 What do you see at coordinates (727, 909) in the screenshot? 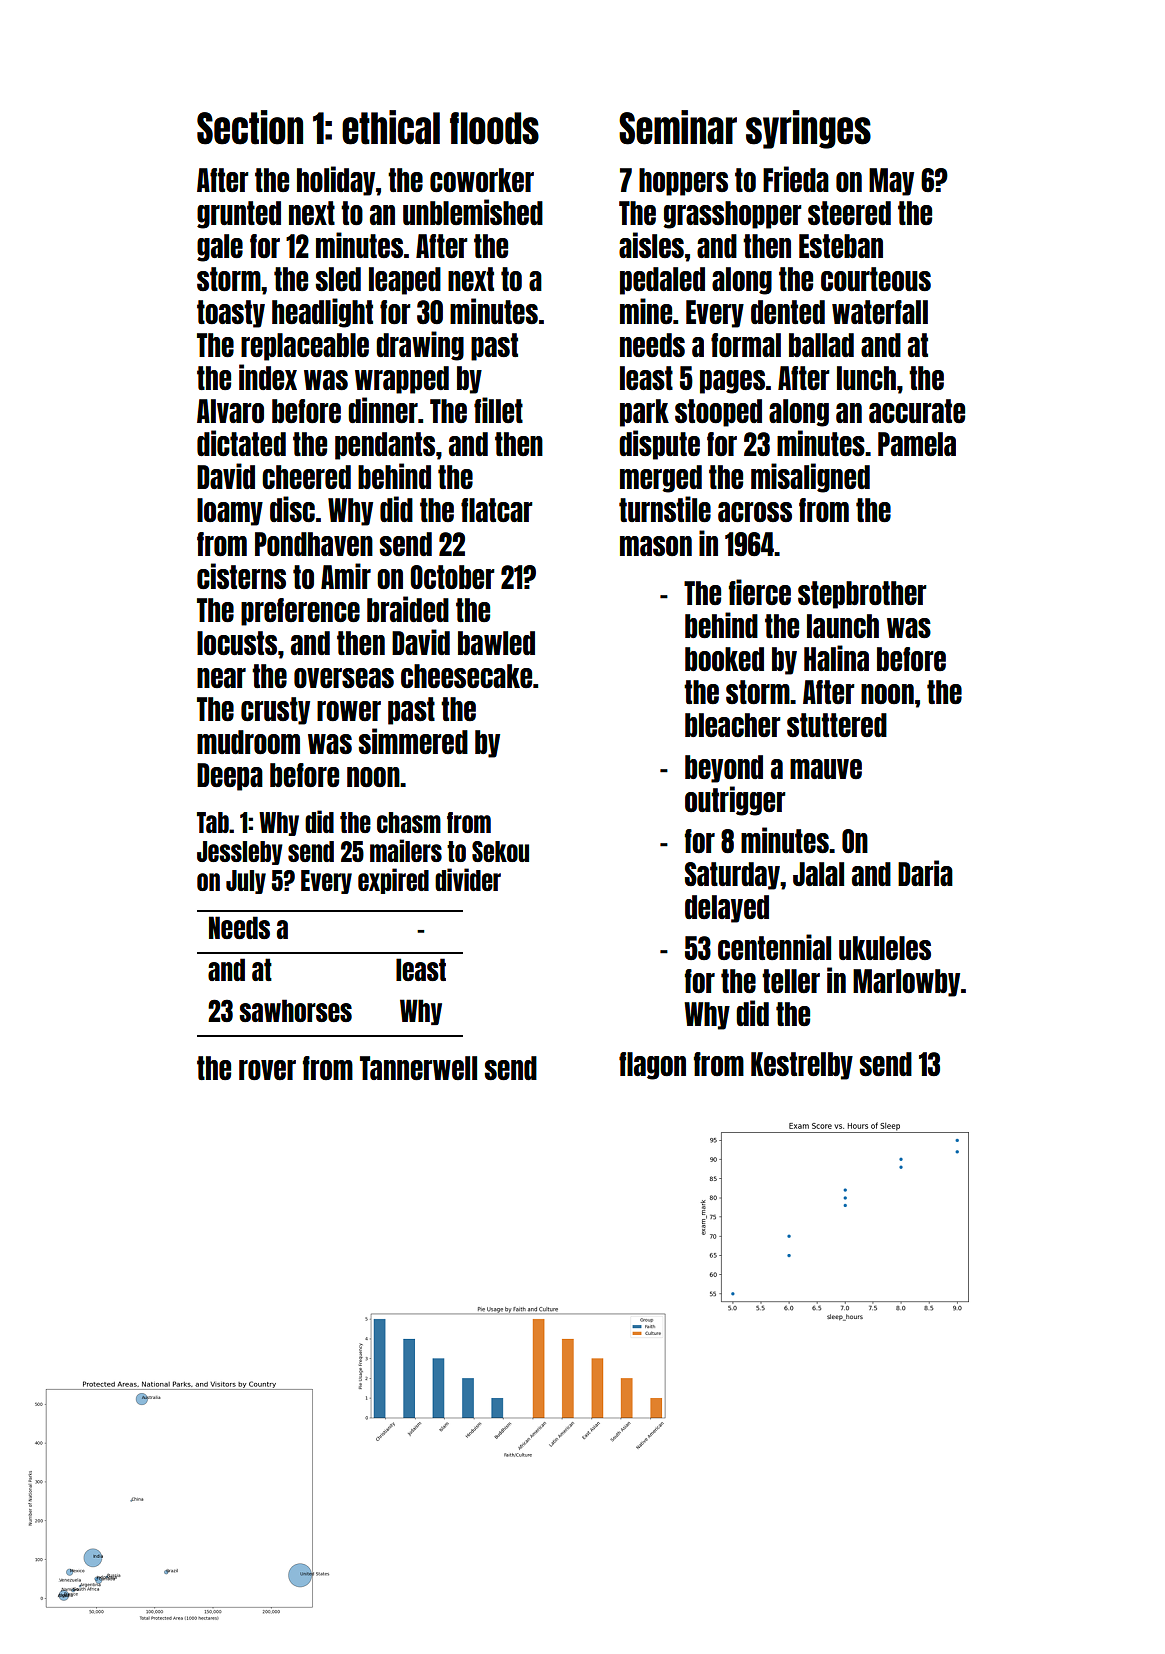
I see `delayed` at bounding box center [727, 909].
